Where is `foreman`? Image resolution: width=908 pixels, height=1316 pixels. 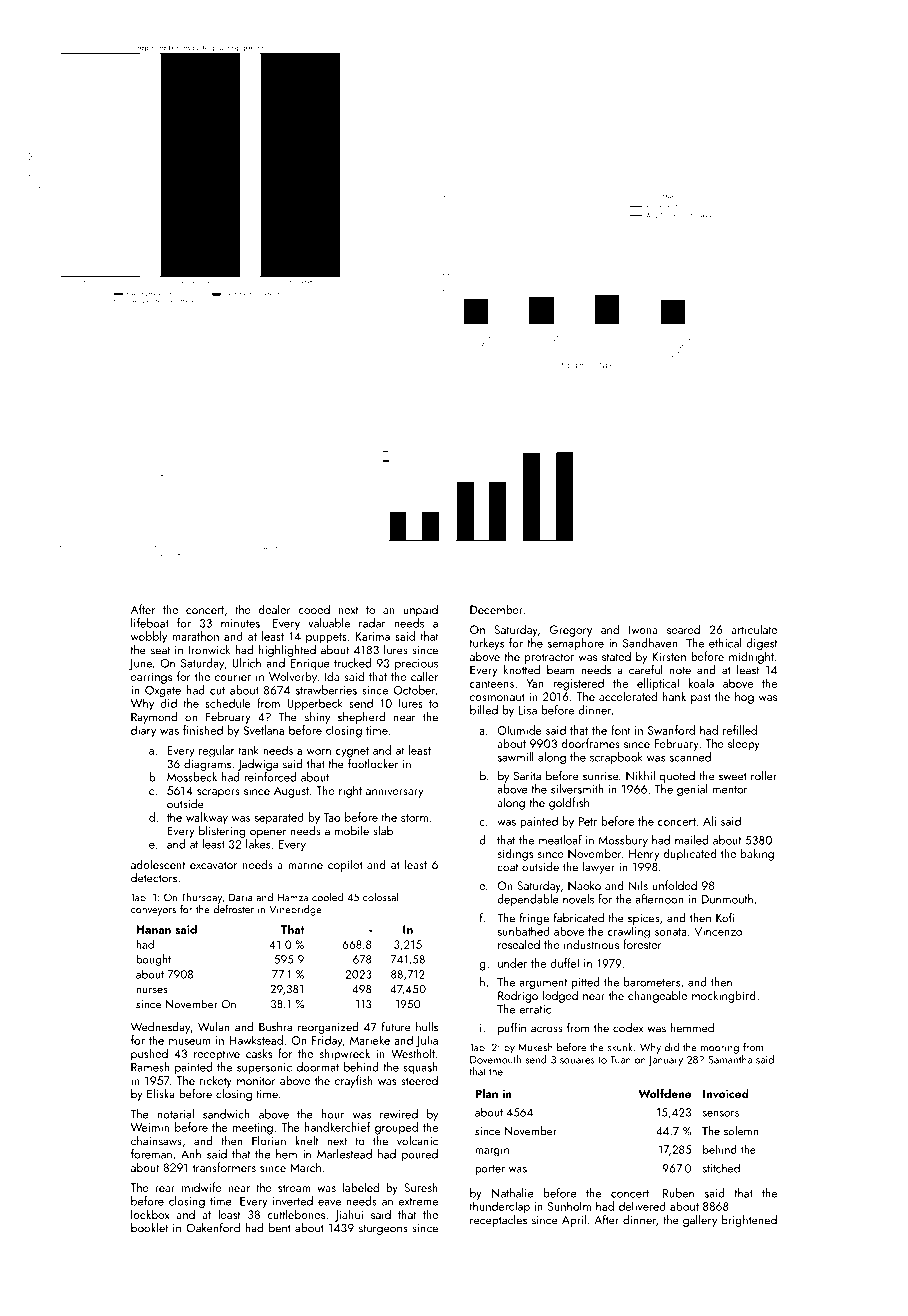
foreman is located at coordinates (151, 1154).
